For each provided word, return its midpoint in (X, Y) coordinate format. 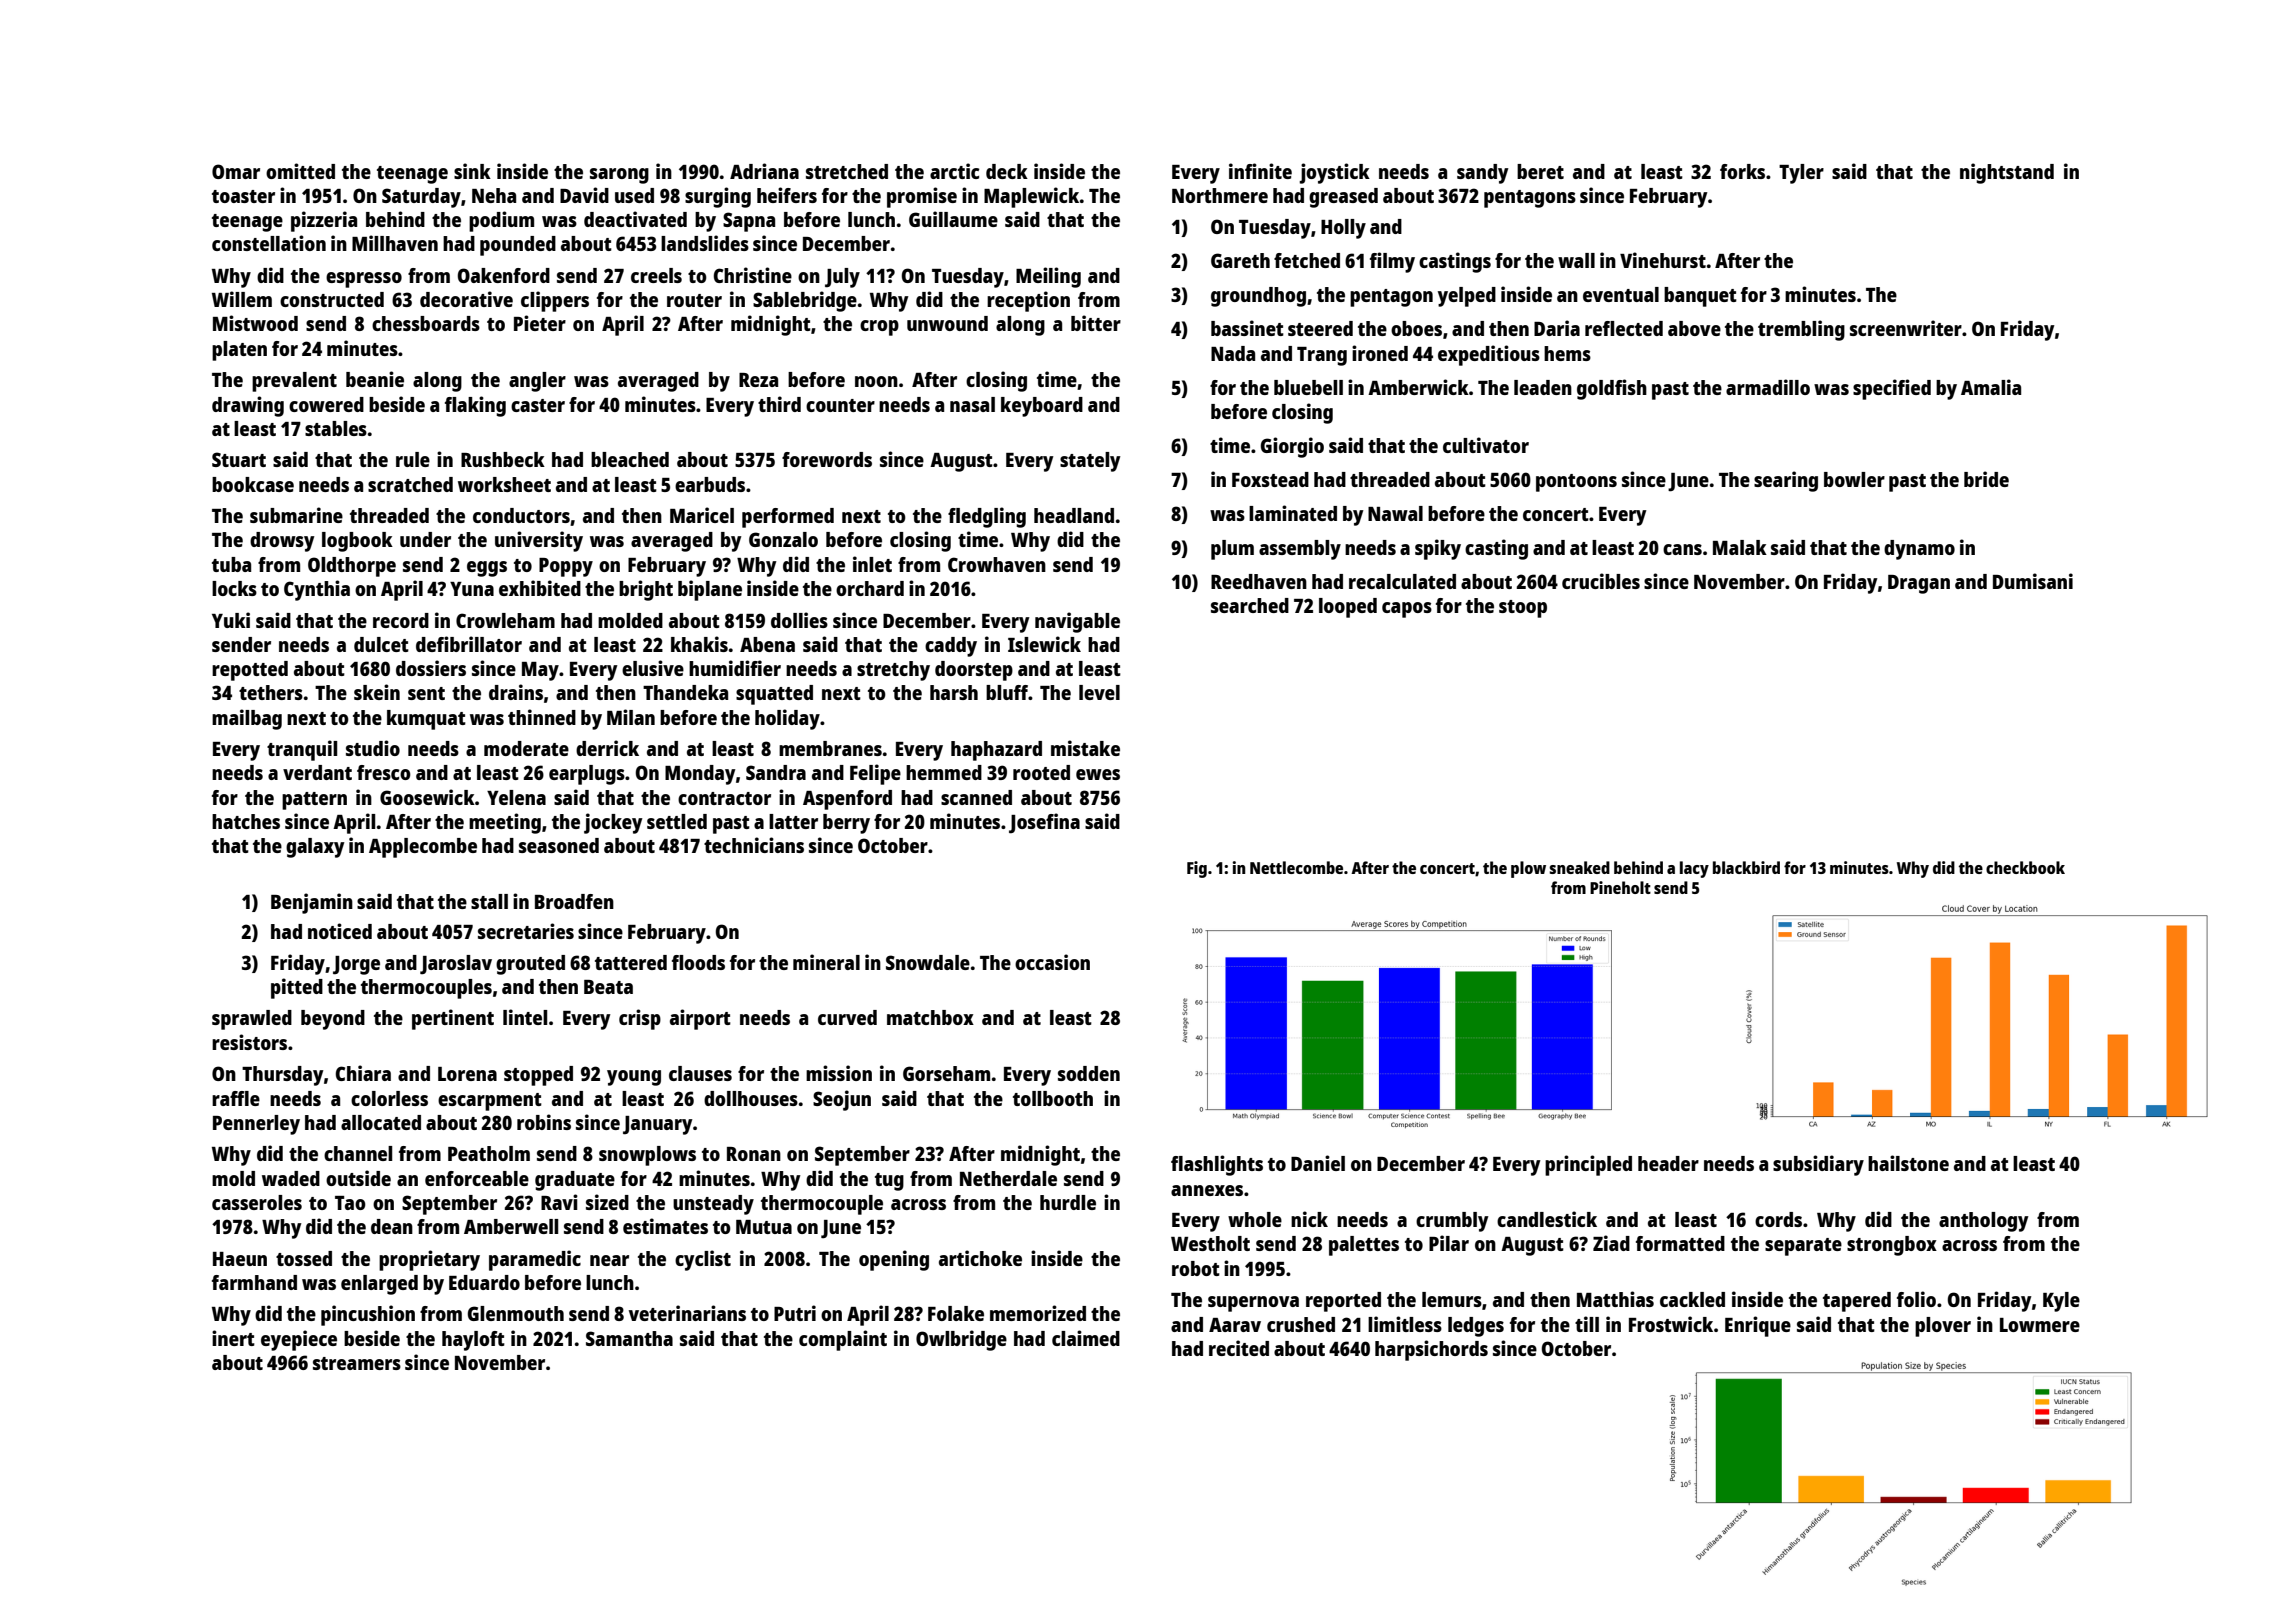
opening (894, 1260)
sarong (619, 176)
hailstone (1908, 1163)
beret (1540, 171)
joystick (1334, 173)
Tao (350, 1203)
